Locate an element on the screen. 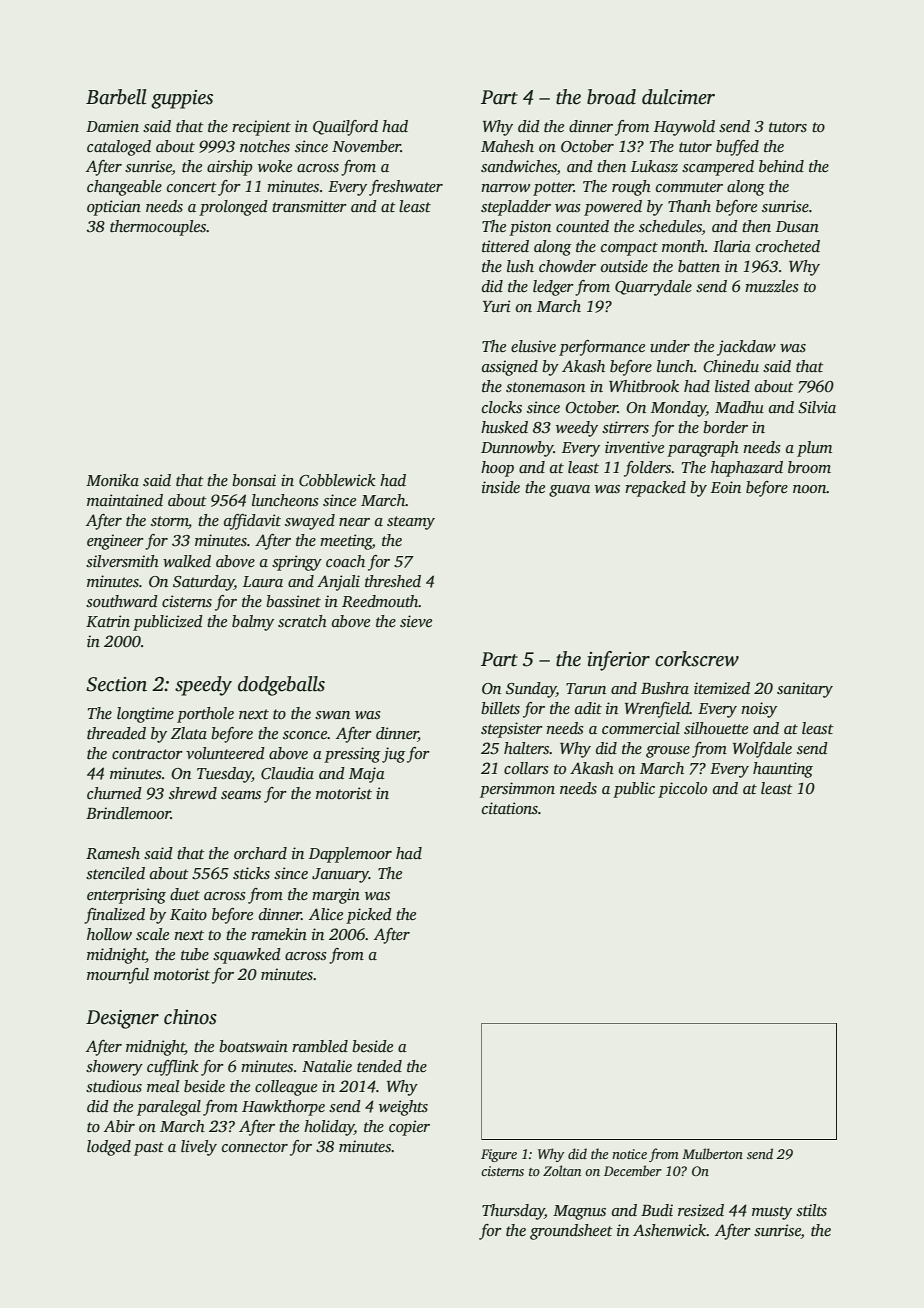 The image size is (924, 1308). volunteered is located at coordinates (225, 753).
